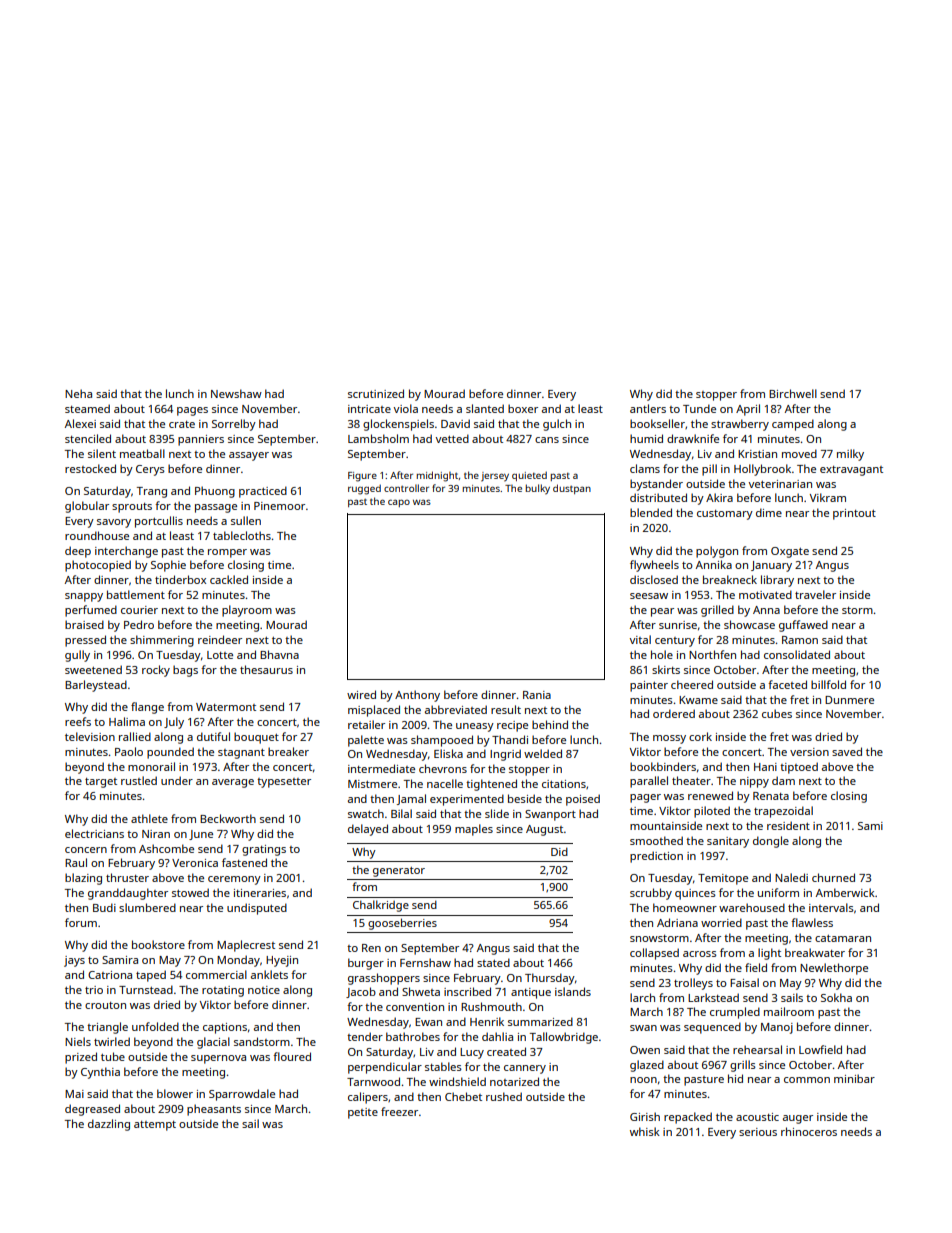 The image size is (952, 1233). What do you see at coordinates (155, 1126) in the image?
I see `attempt` at bounding box center [155, 1126].
